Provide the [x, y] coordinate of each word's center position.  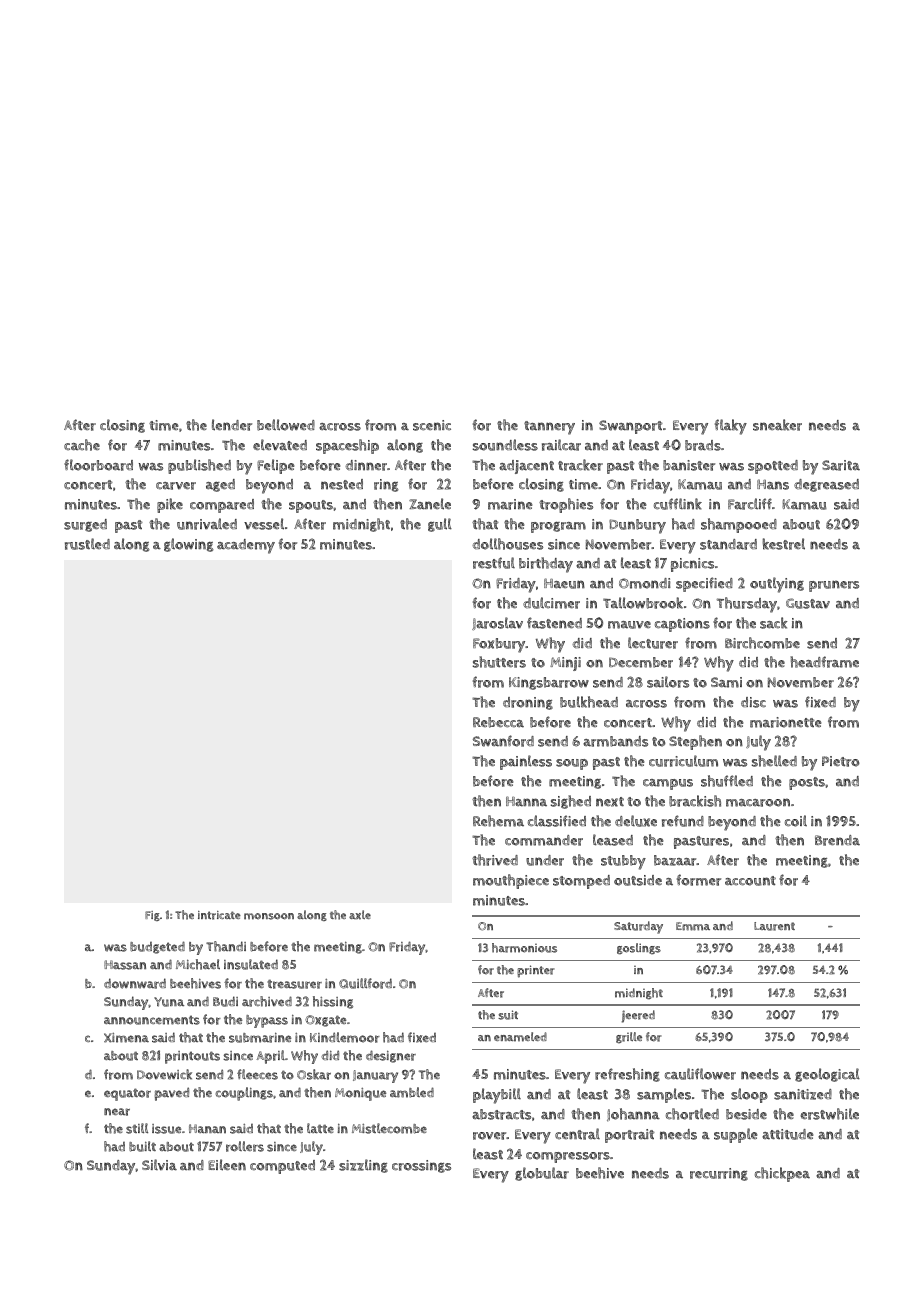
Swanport [631, 427]
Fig [152, 916]
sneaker [777, 425]
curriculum [683, 761]
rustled [87, 544]
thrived [495, 860]
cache [82, 445]
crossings [421, 1166]
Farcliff [750, 504]
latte [320, 1128]
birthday [546, 565]
